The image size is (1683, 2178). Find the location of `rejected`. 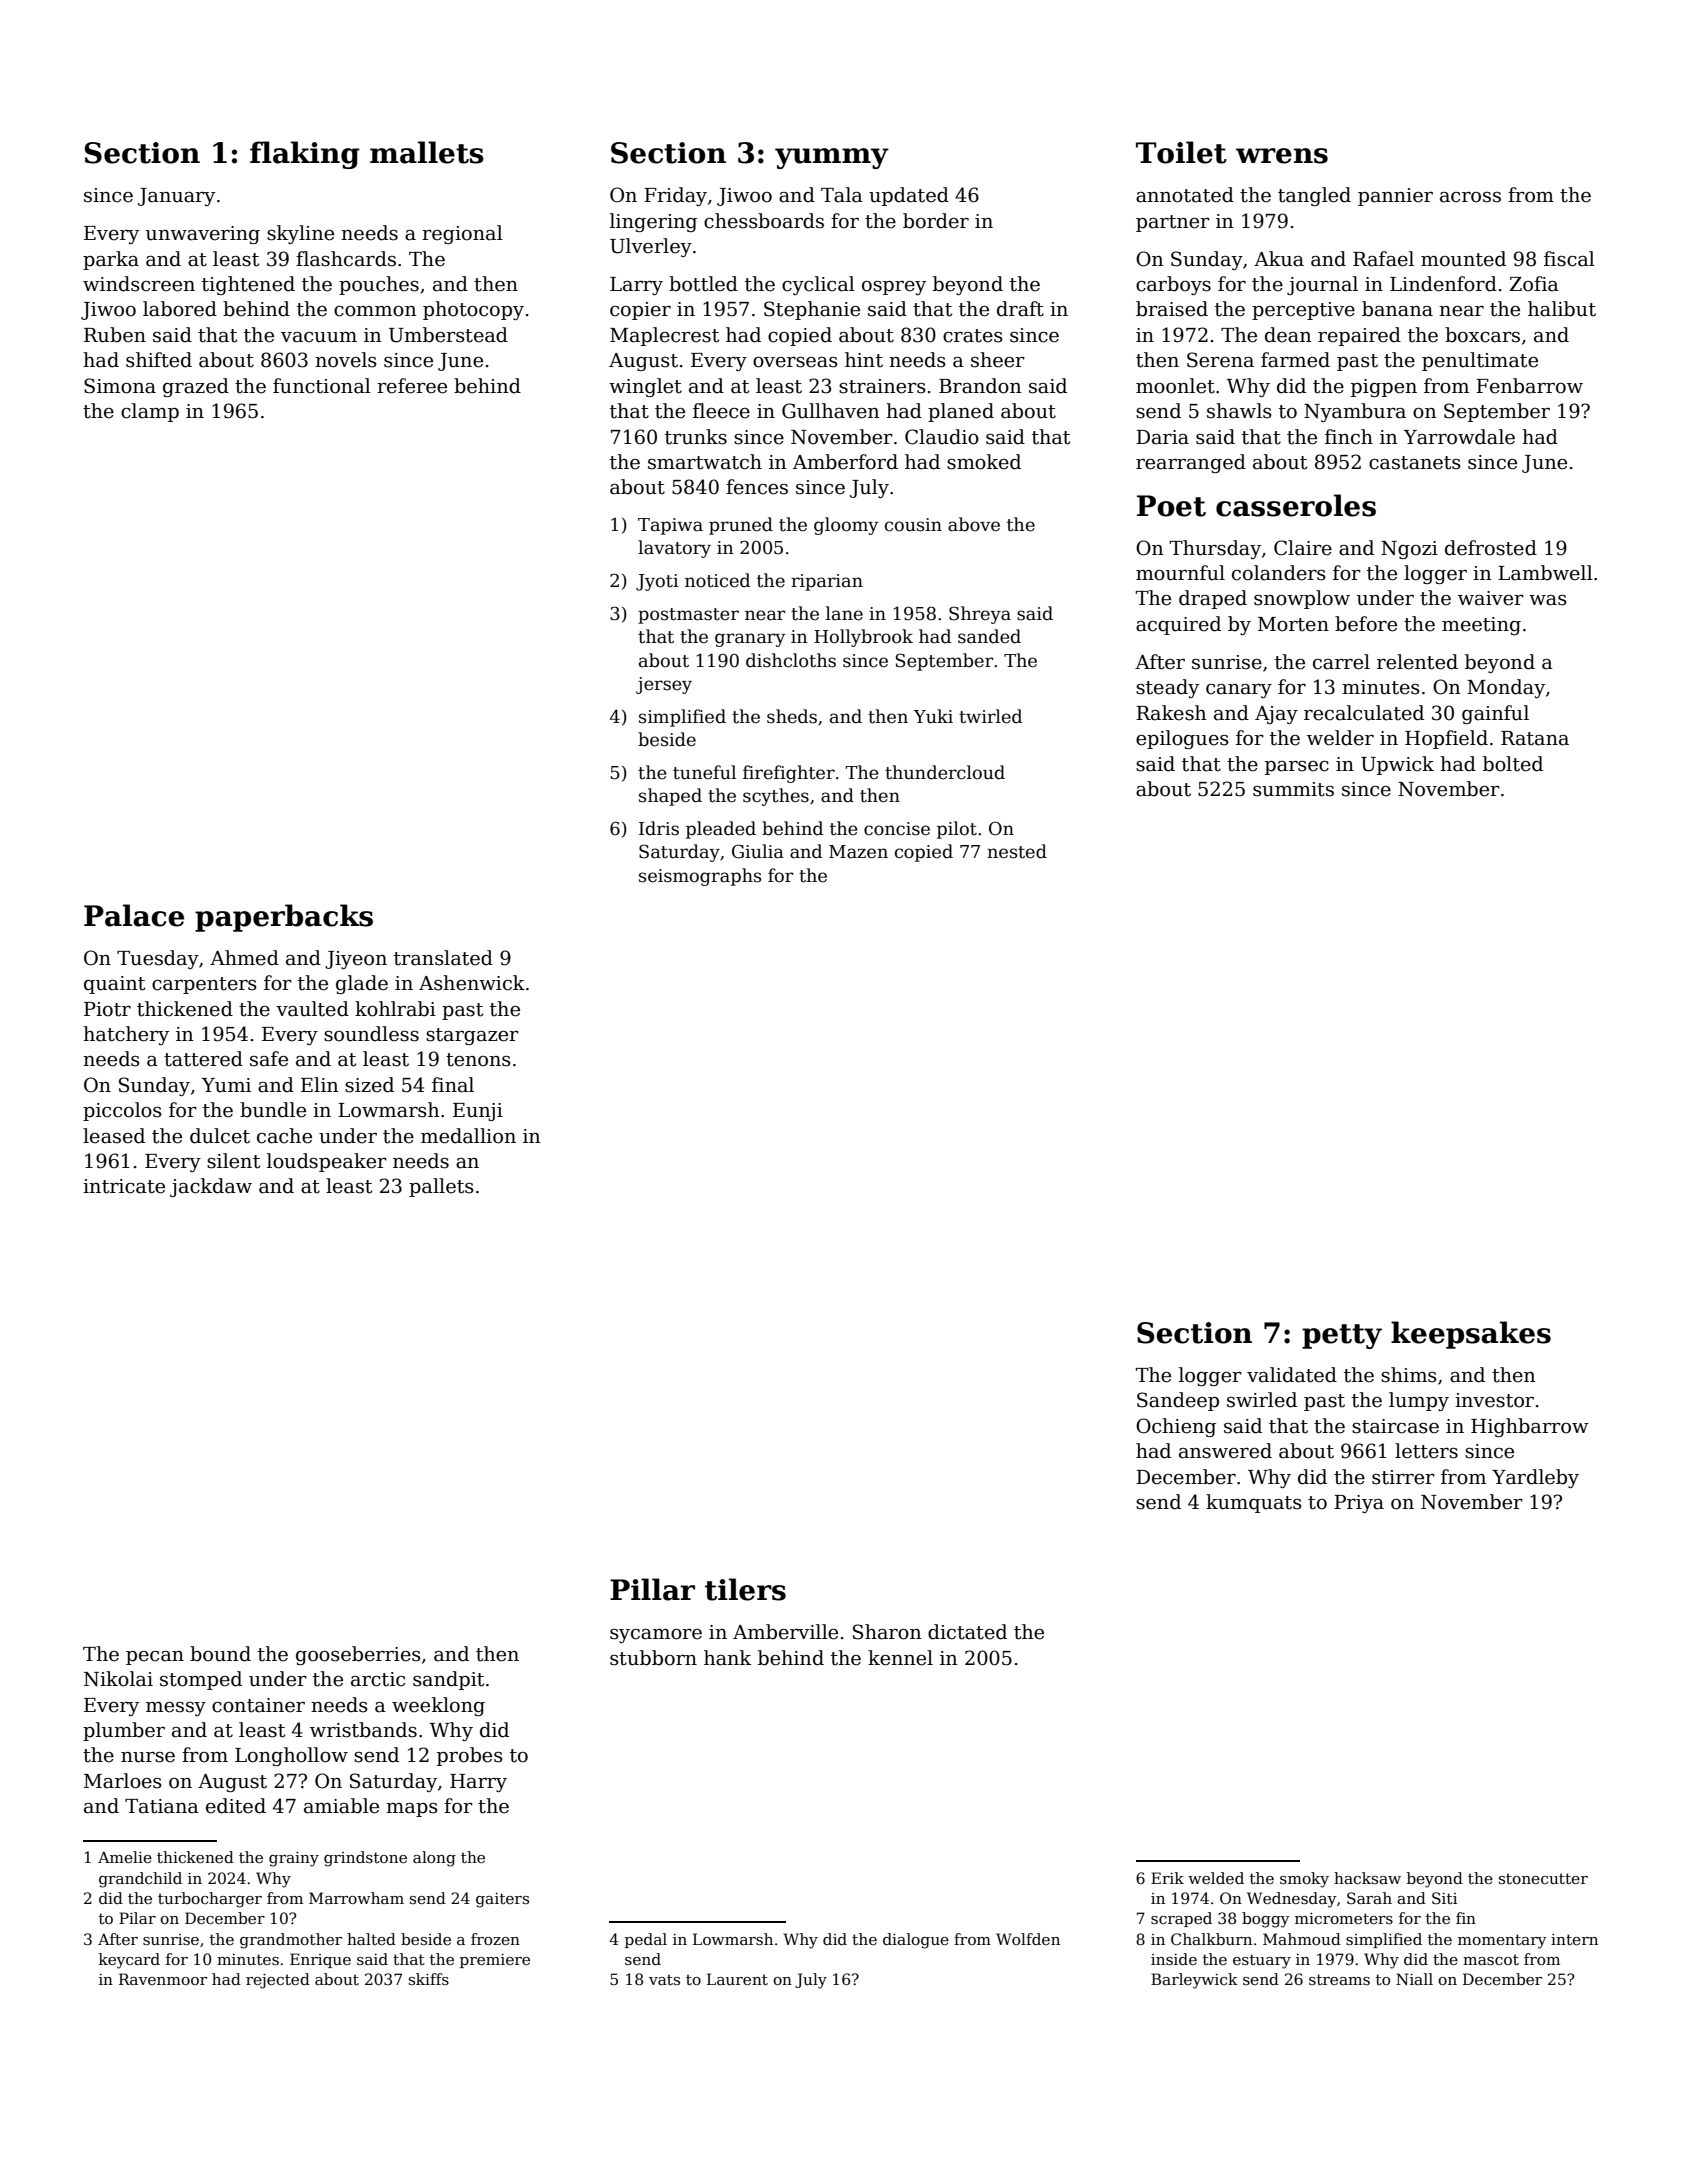

rejected is located at coordinates (278, 1981).
